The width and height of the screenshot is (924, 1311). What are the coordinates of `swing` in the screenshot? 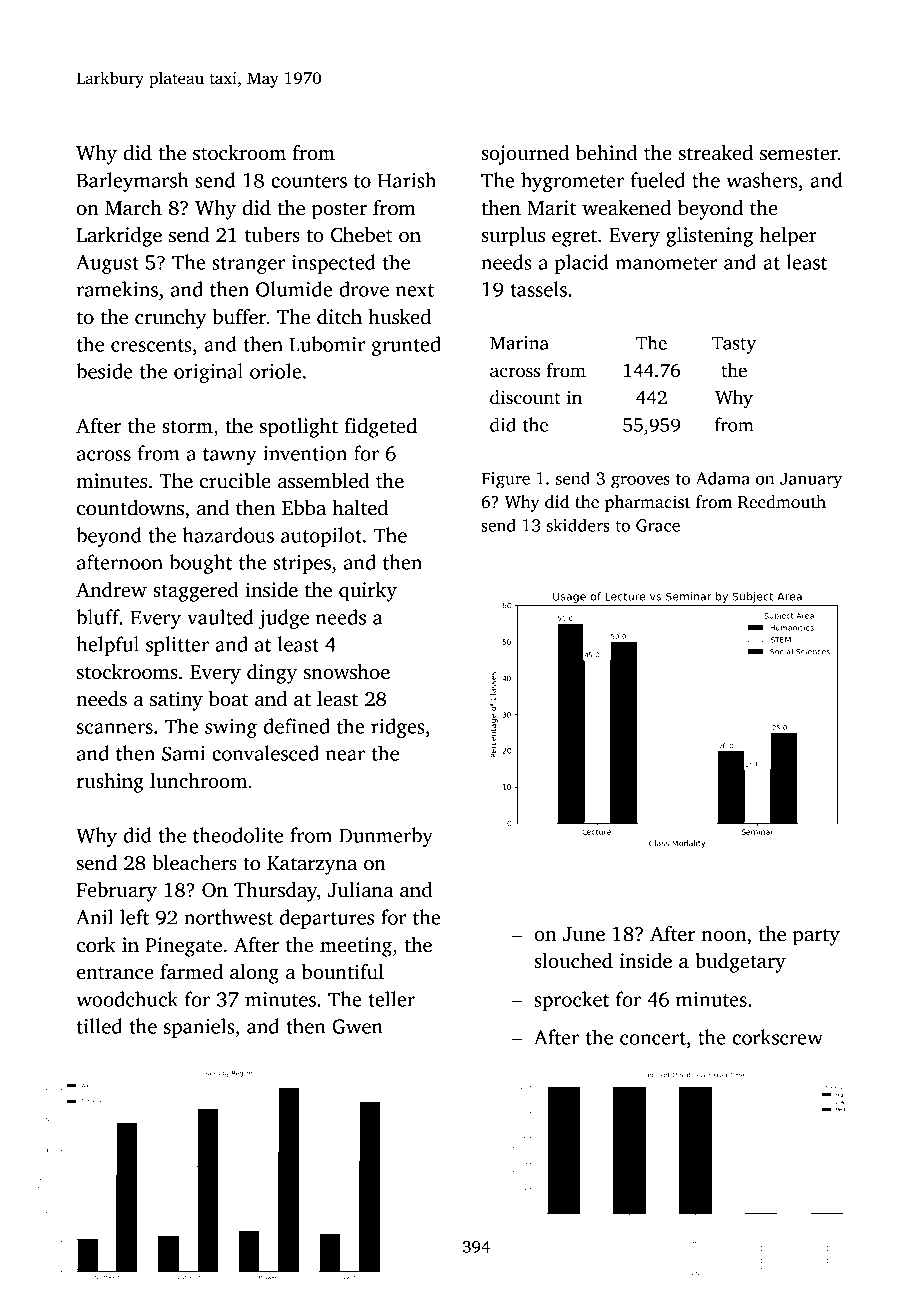 It's located at (231, 728).
